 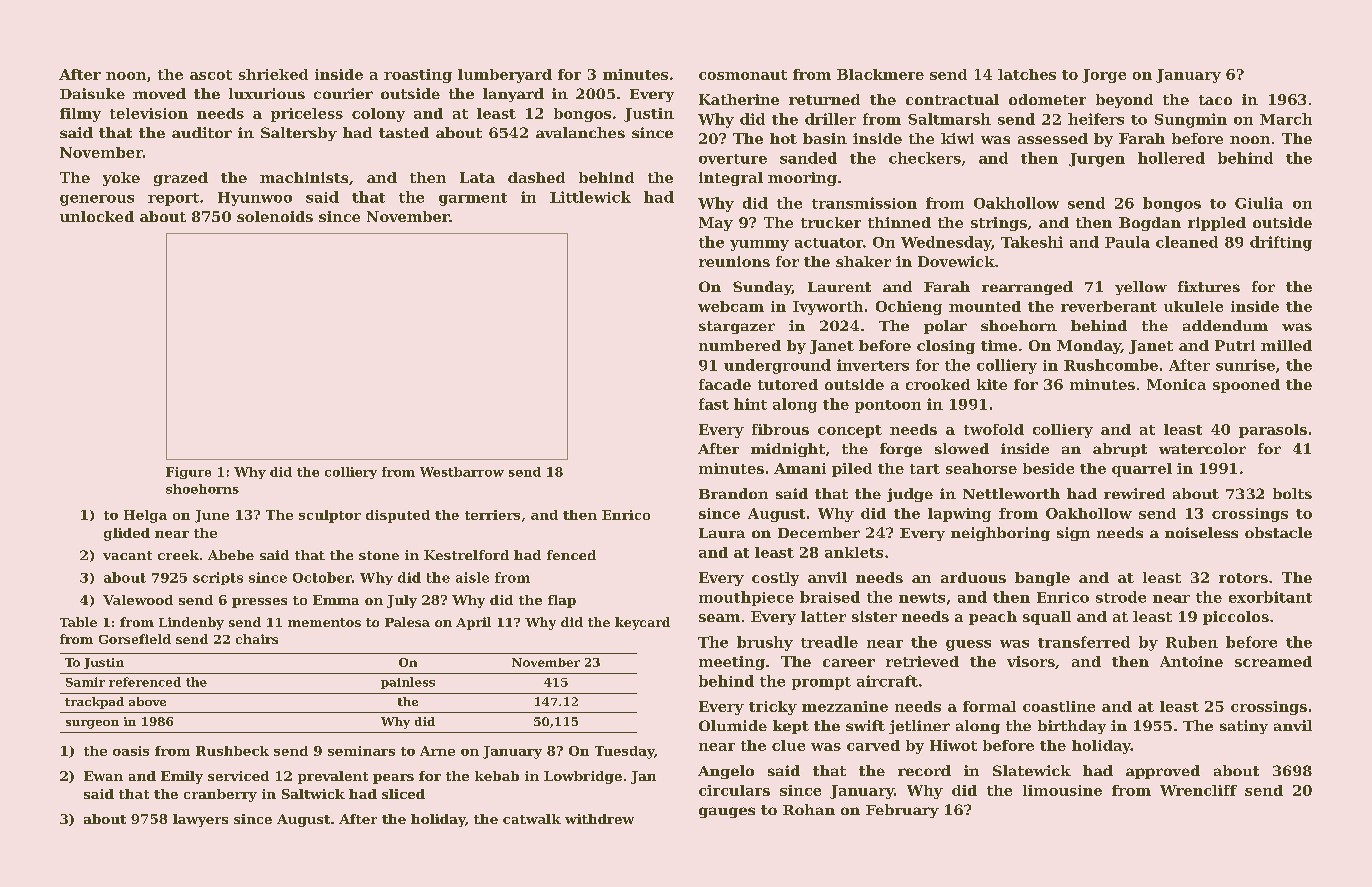 What do you see at coordinates (642, 623) in the screenshot?
I see `keycard` at bounding box center [642, 623].
